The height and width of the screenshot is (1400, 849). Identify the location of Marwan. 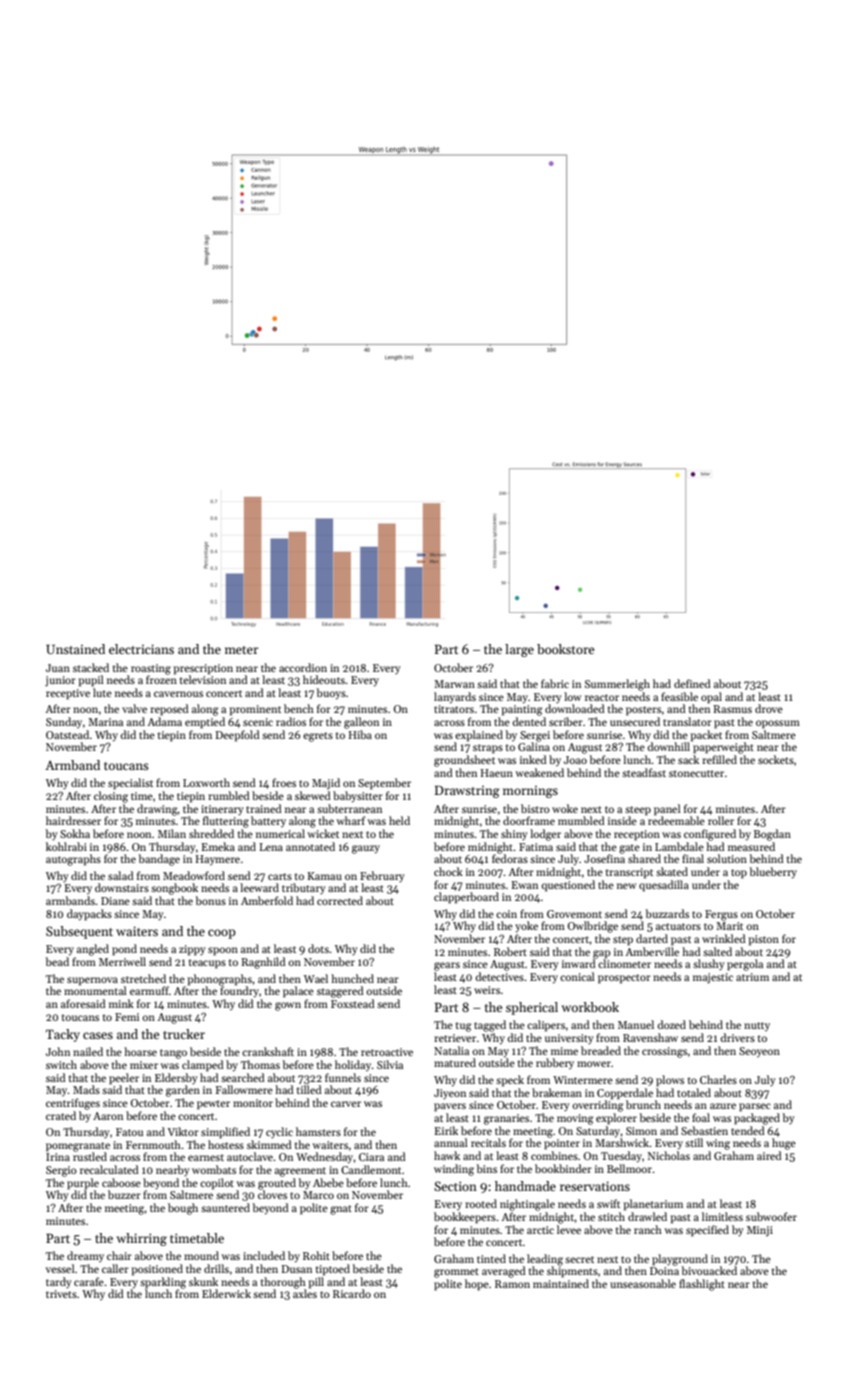
(454, 684).
